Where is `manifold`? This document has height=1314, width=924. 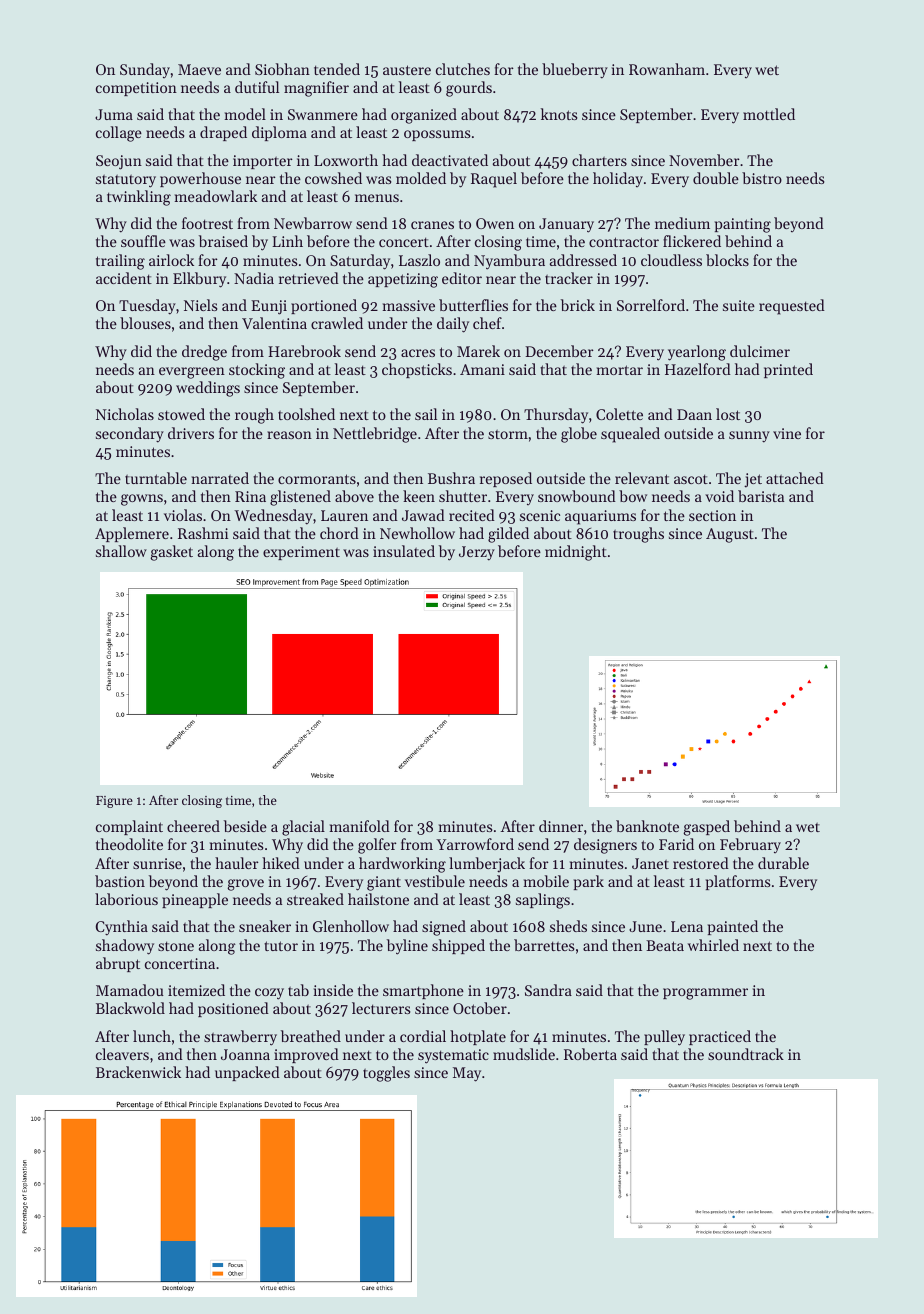 manifold is located at coordinates (360, 826).
